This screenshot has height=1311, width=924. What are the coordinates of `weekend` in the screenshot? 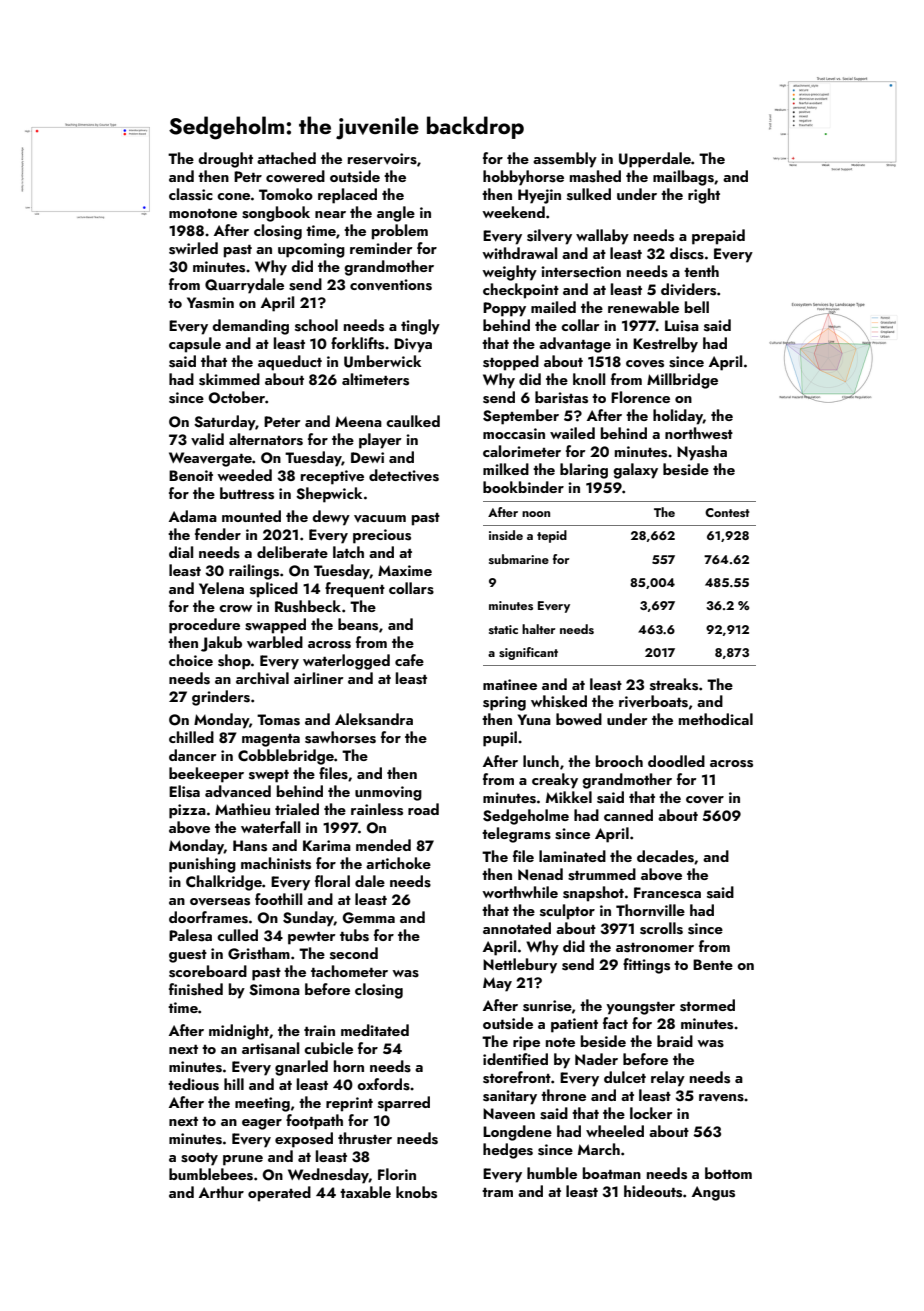 It's located at (513, 212).
